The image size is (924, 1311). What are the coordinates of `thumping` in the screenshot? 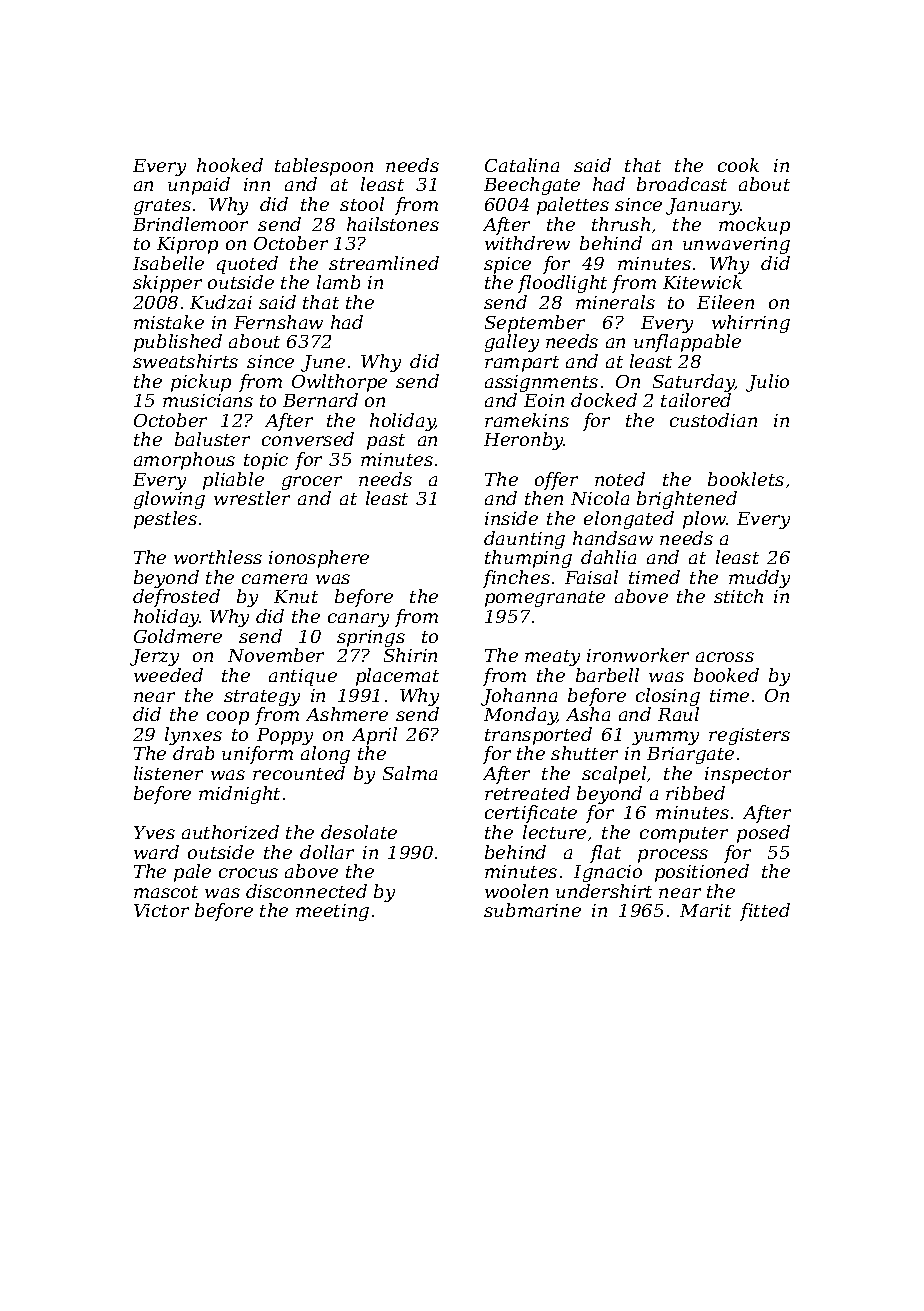 It's located at (528, 559).
